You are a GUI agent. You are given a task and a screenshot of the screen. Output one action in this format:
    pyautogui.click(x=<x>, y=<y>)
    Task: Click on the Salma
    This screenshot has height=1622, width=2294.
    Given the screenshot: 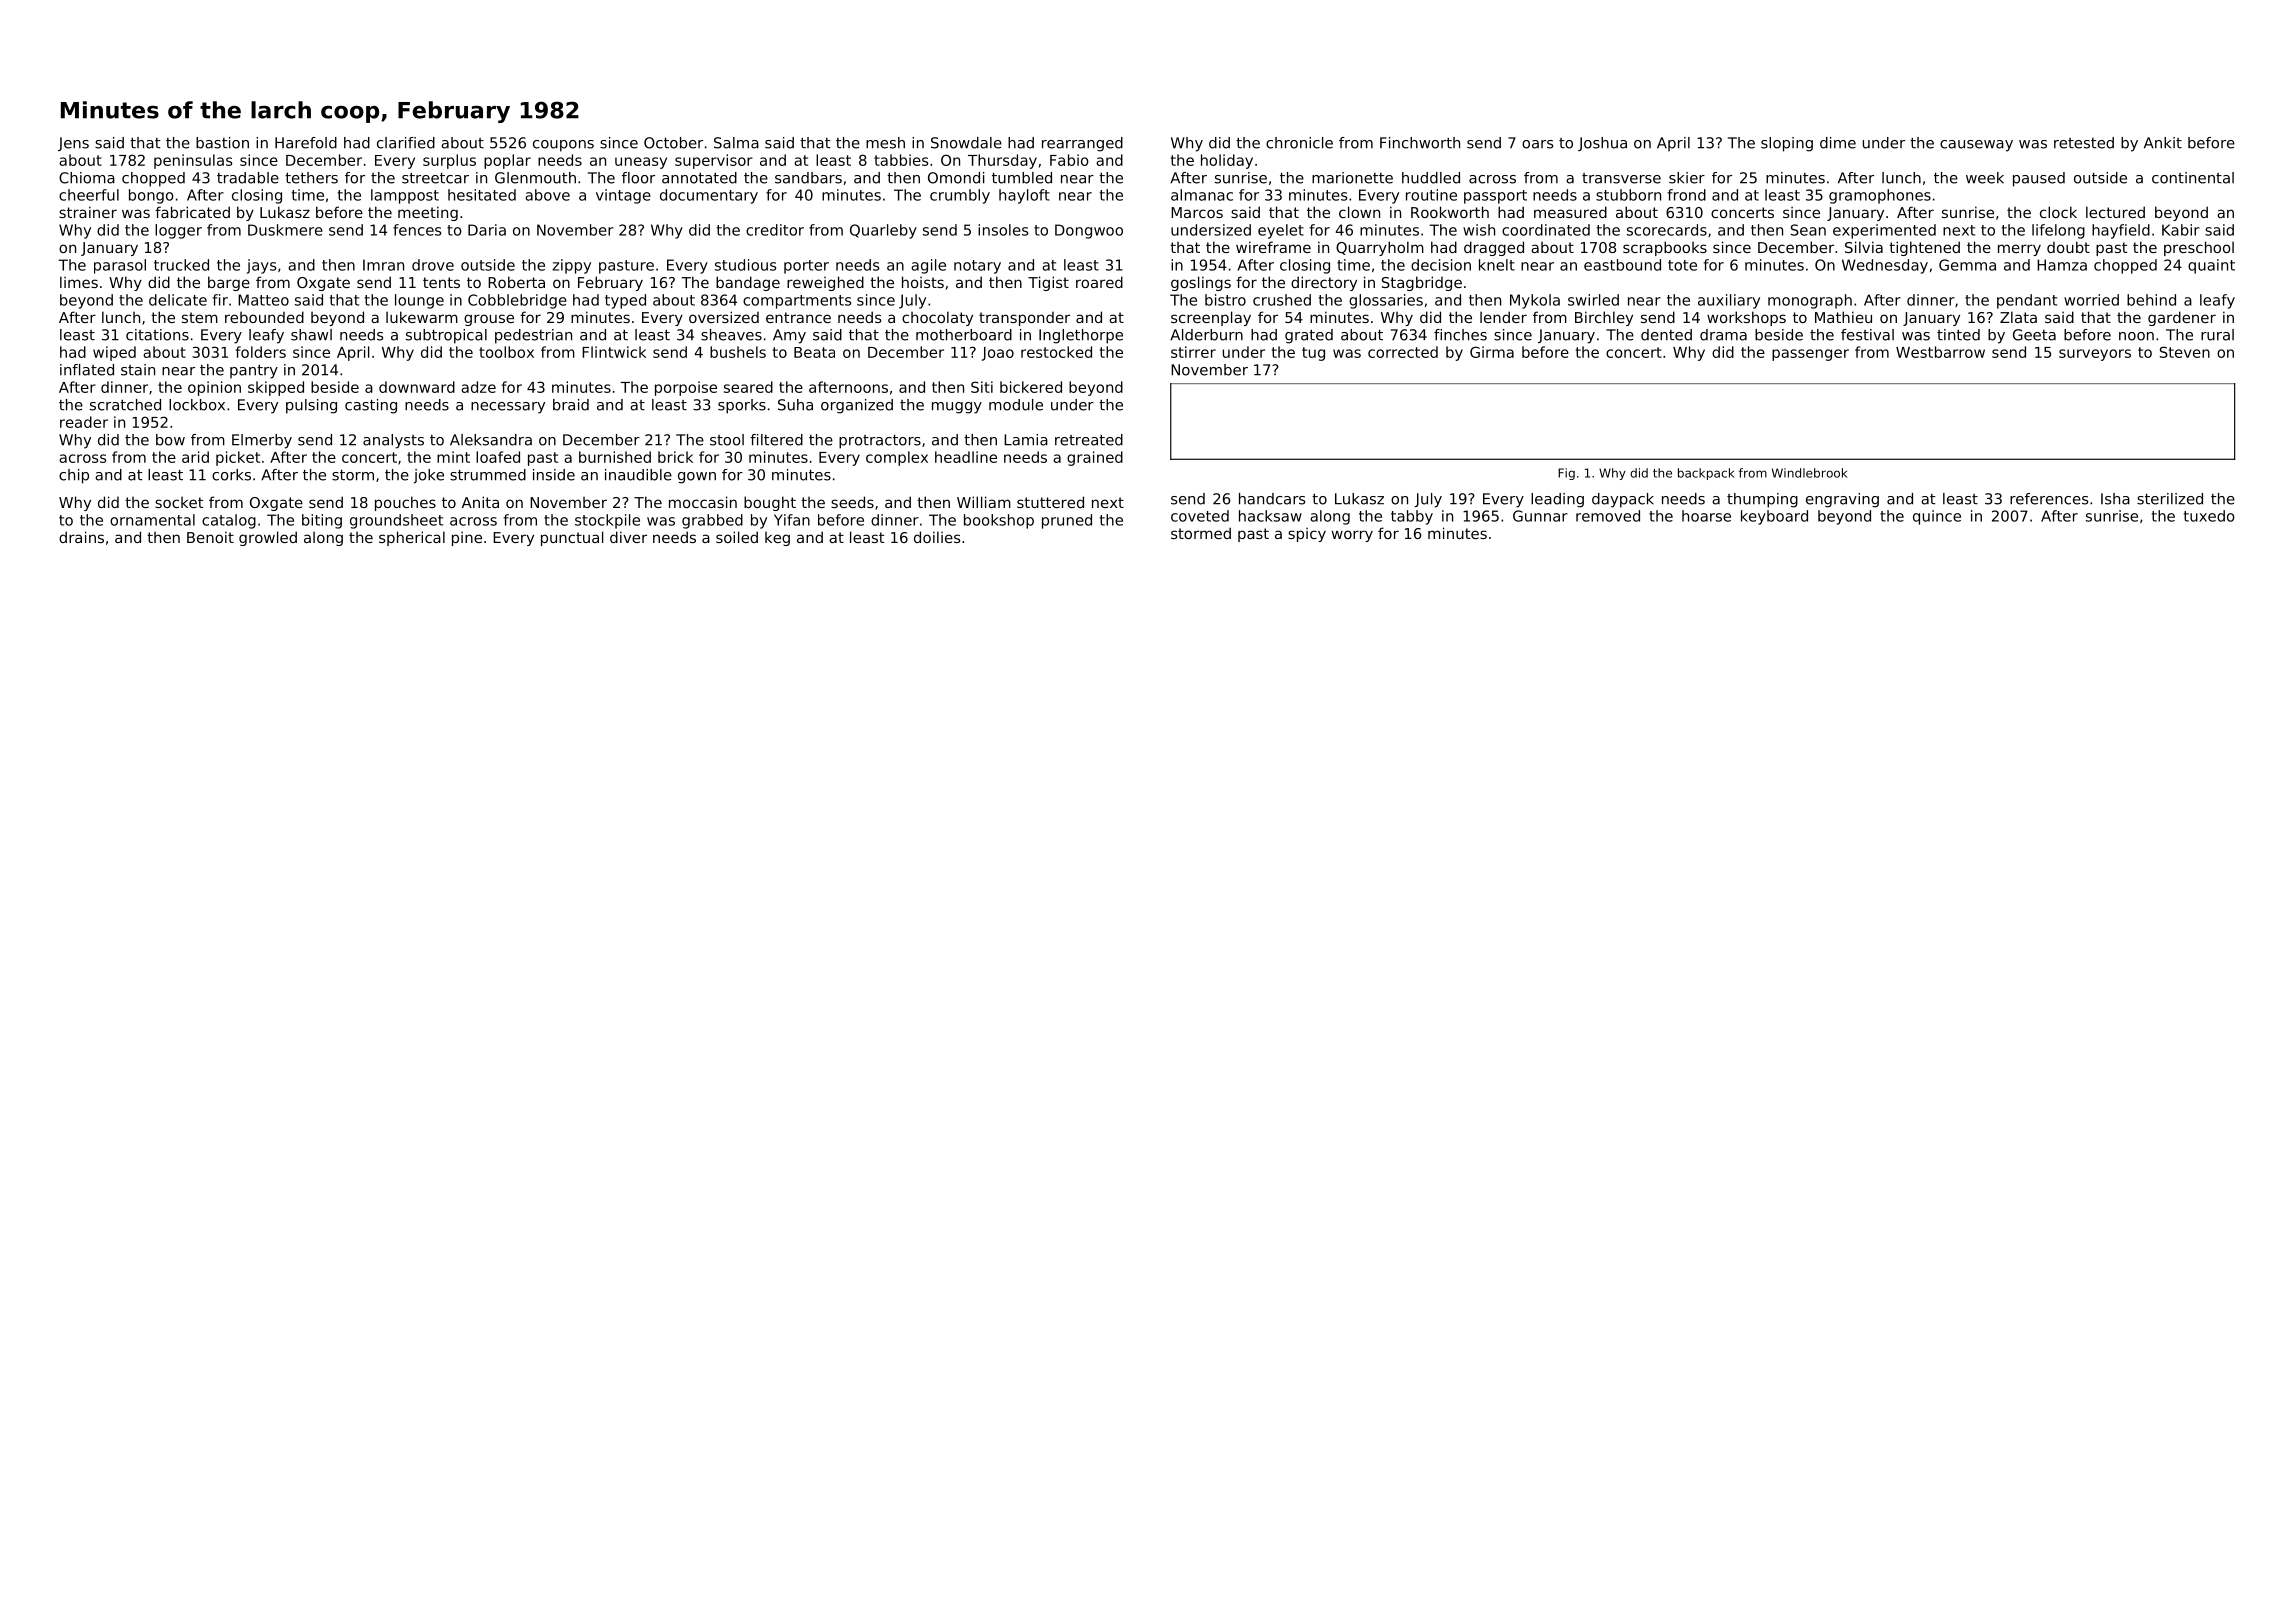 What is the action you would take?
    pyautogui.click(x=736, y=143)
